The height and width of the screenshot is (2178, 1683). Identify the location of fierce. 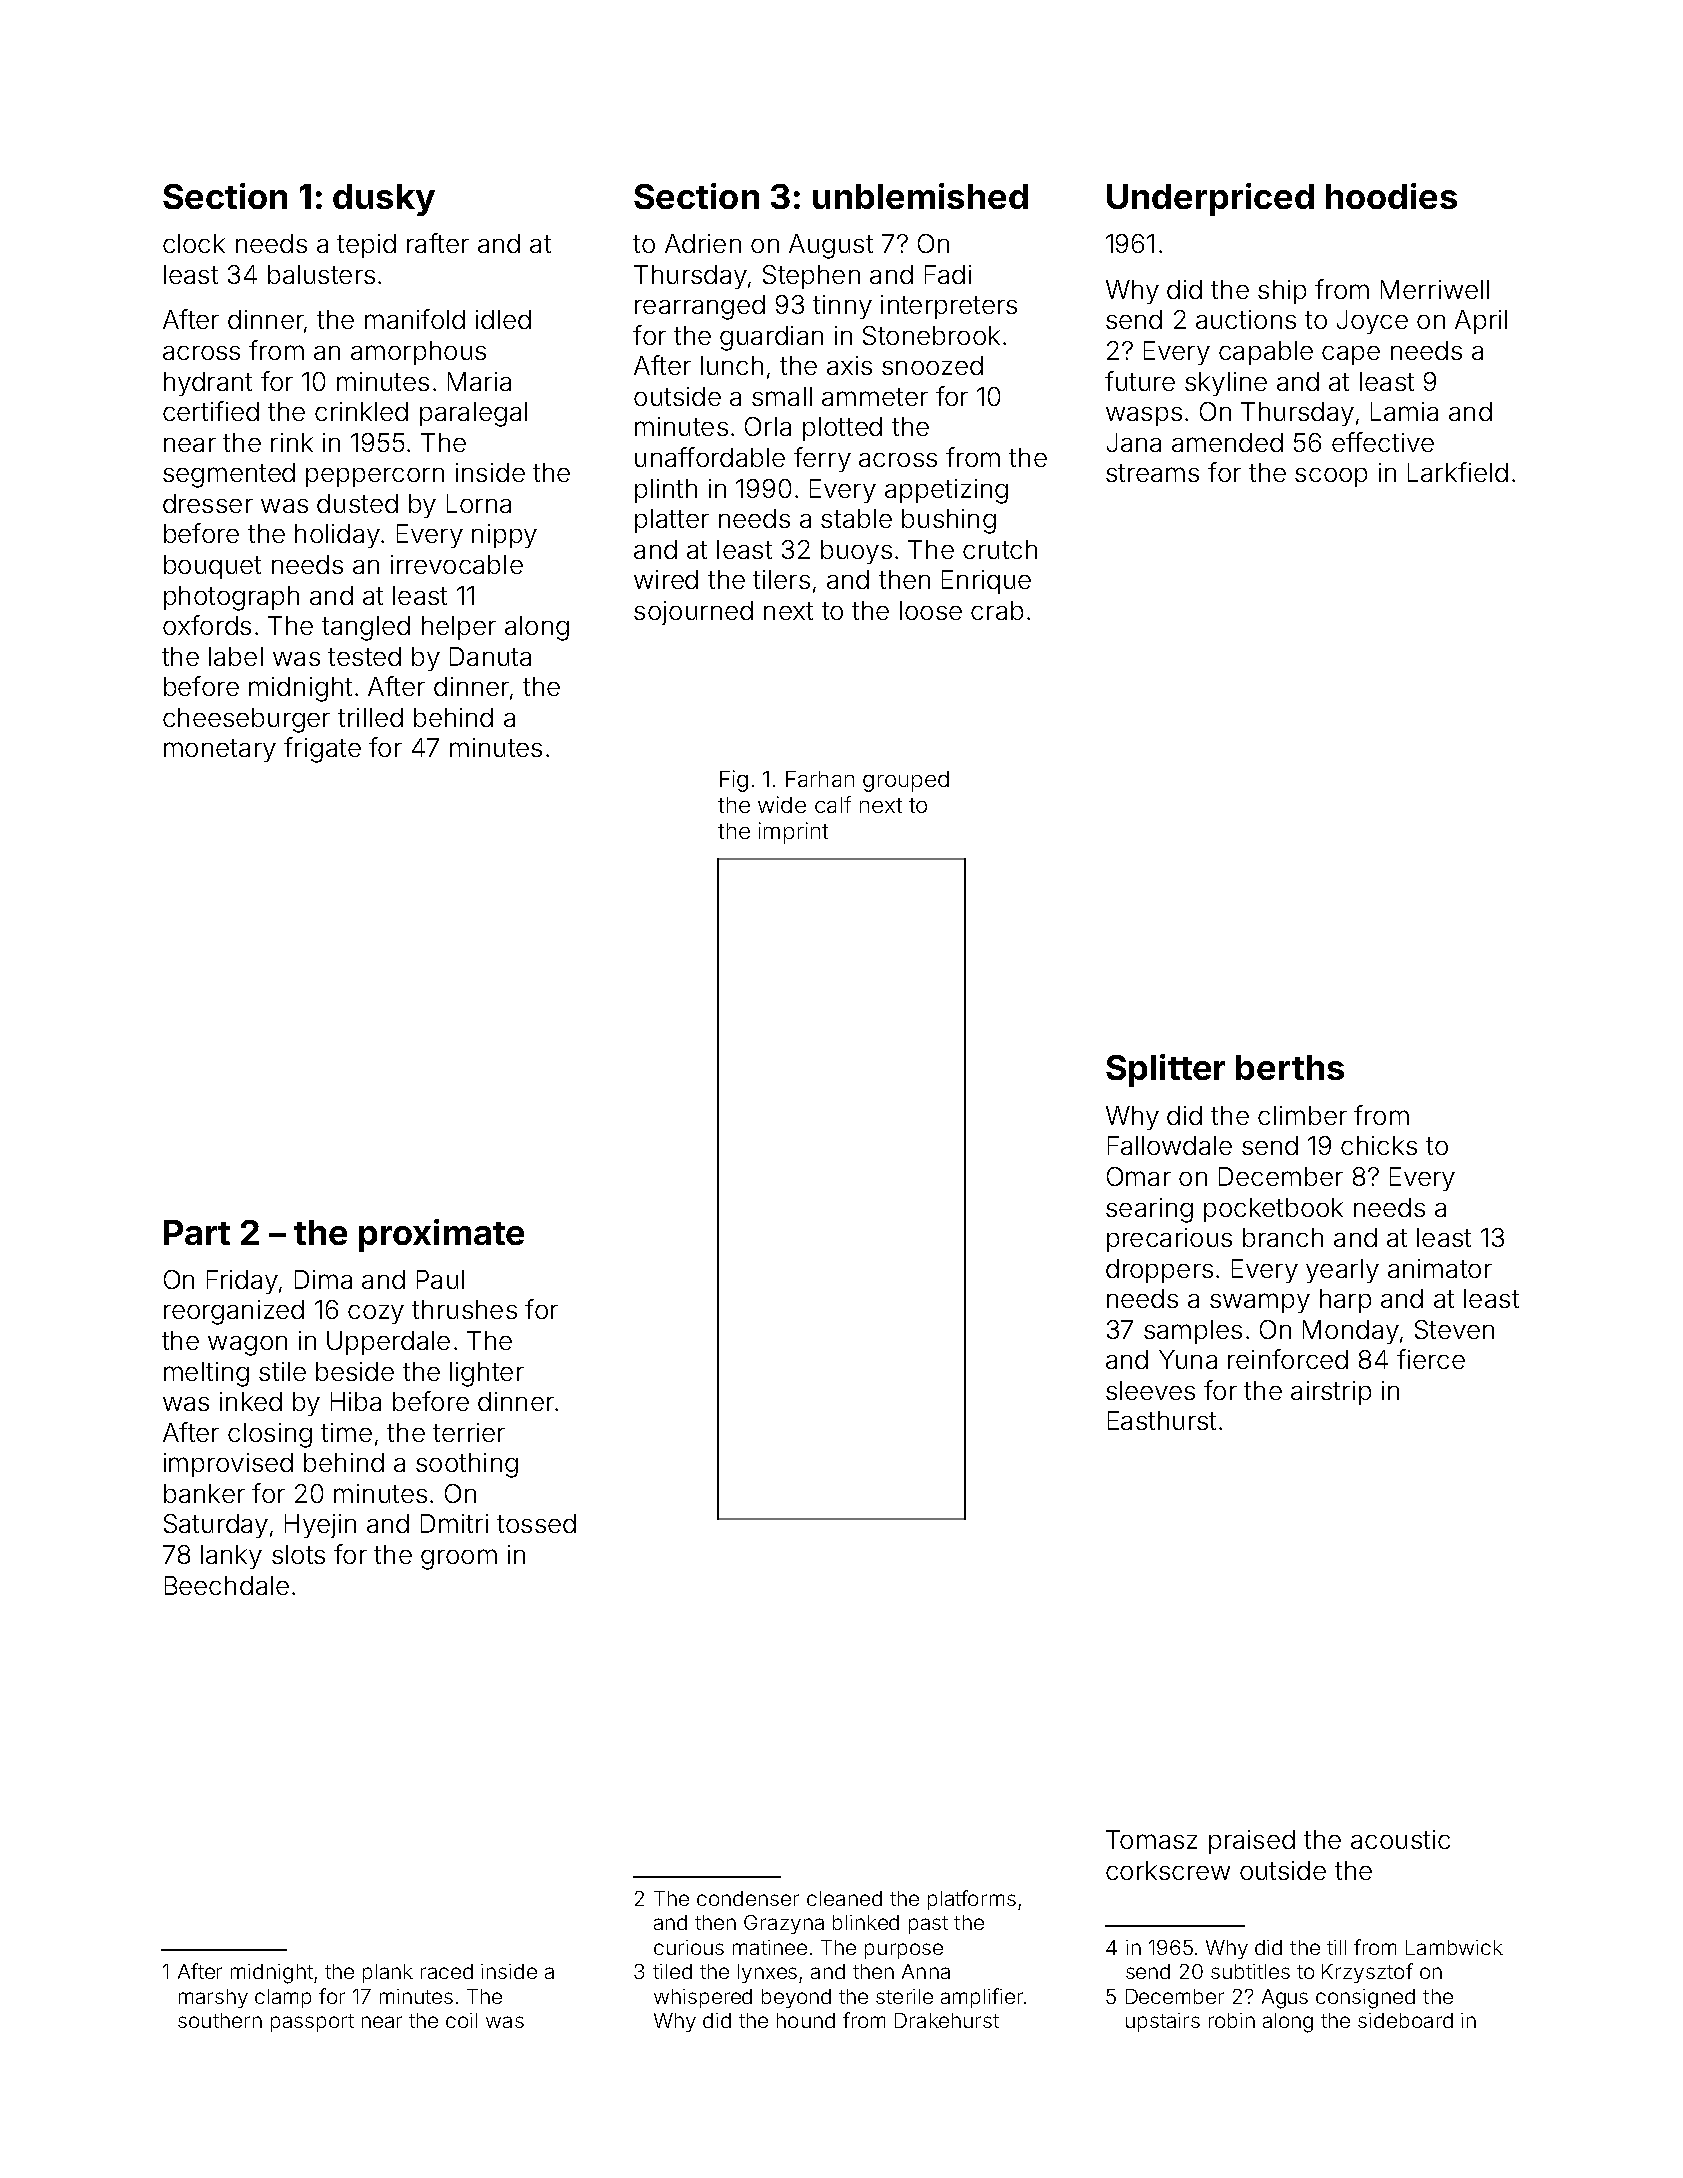
(1431, 1359).
